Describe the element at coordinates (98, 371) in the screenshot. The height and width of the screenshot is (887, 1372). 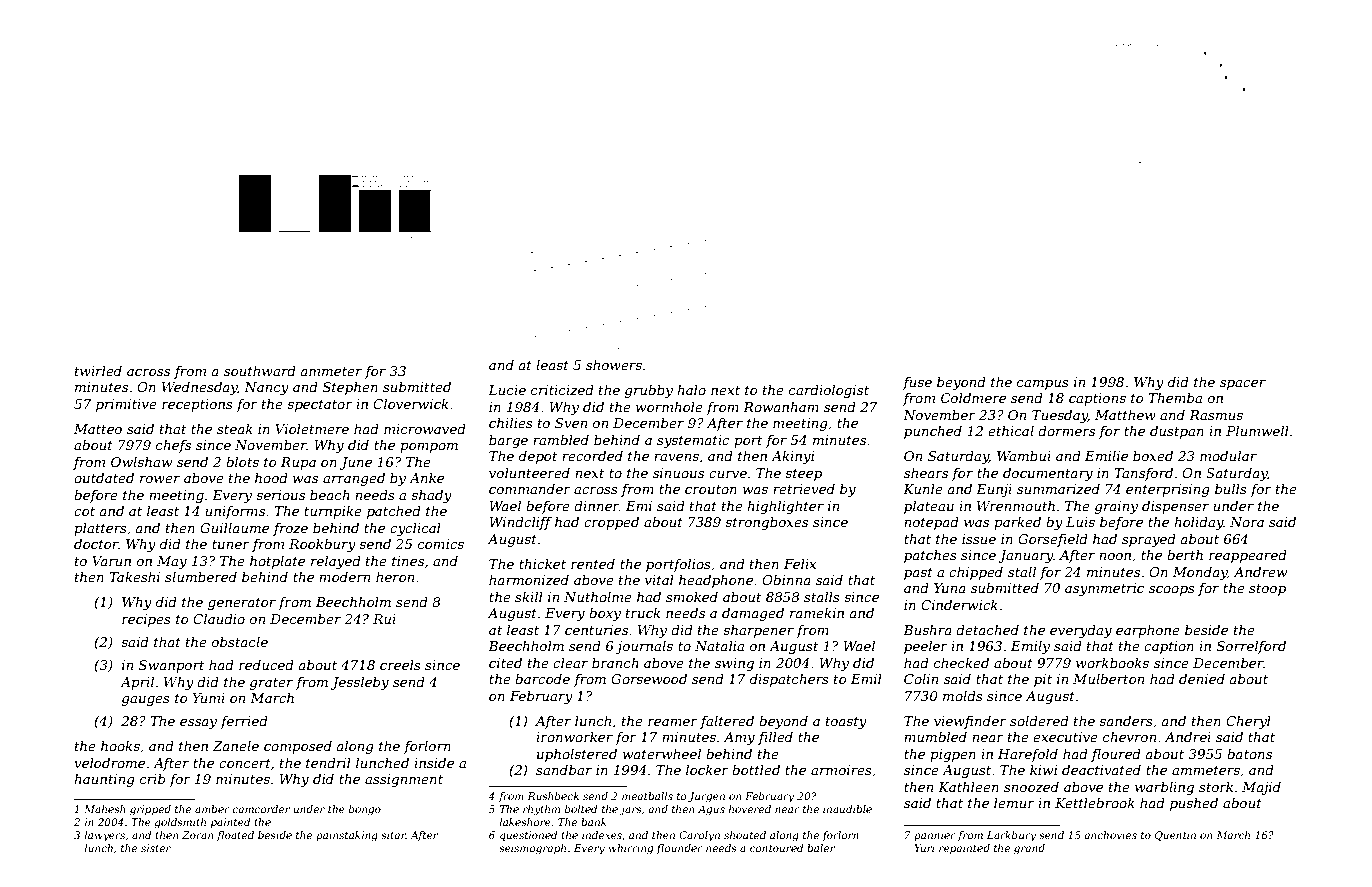
I see `twirled` at that location.
